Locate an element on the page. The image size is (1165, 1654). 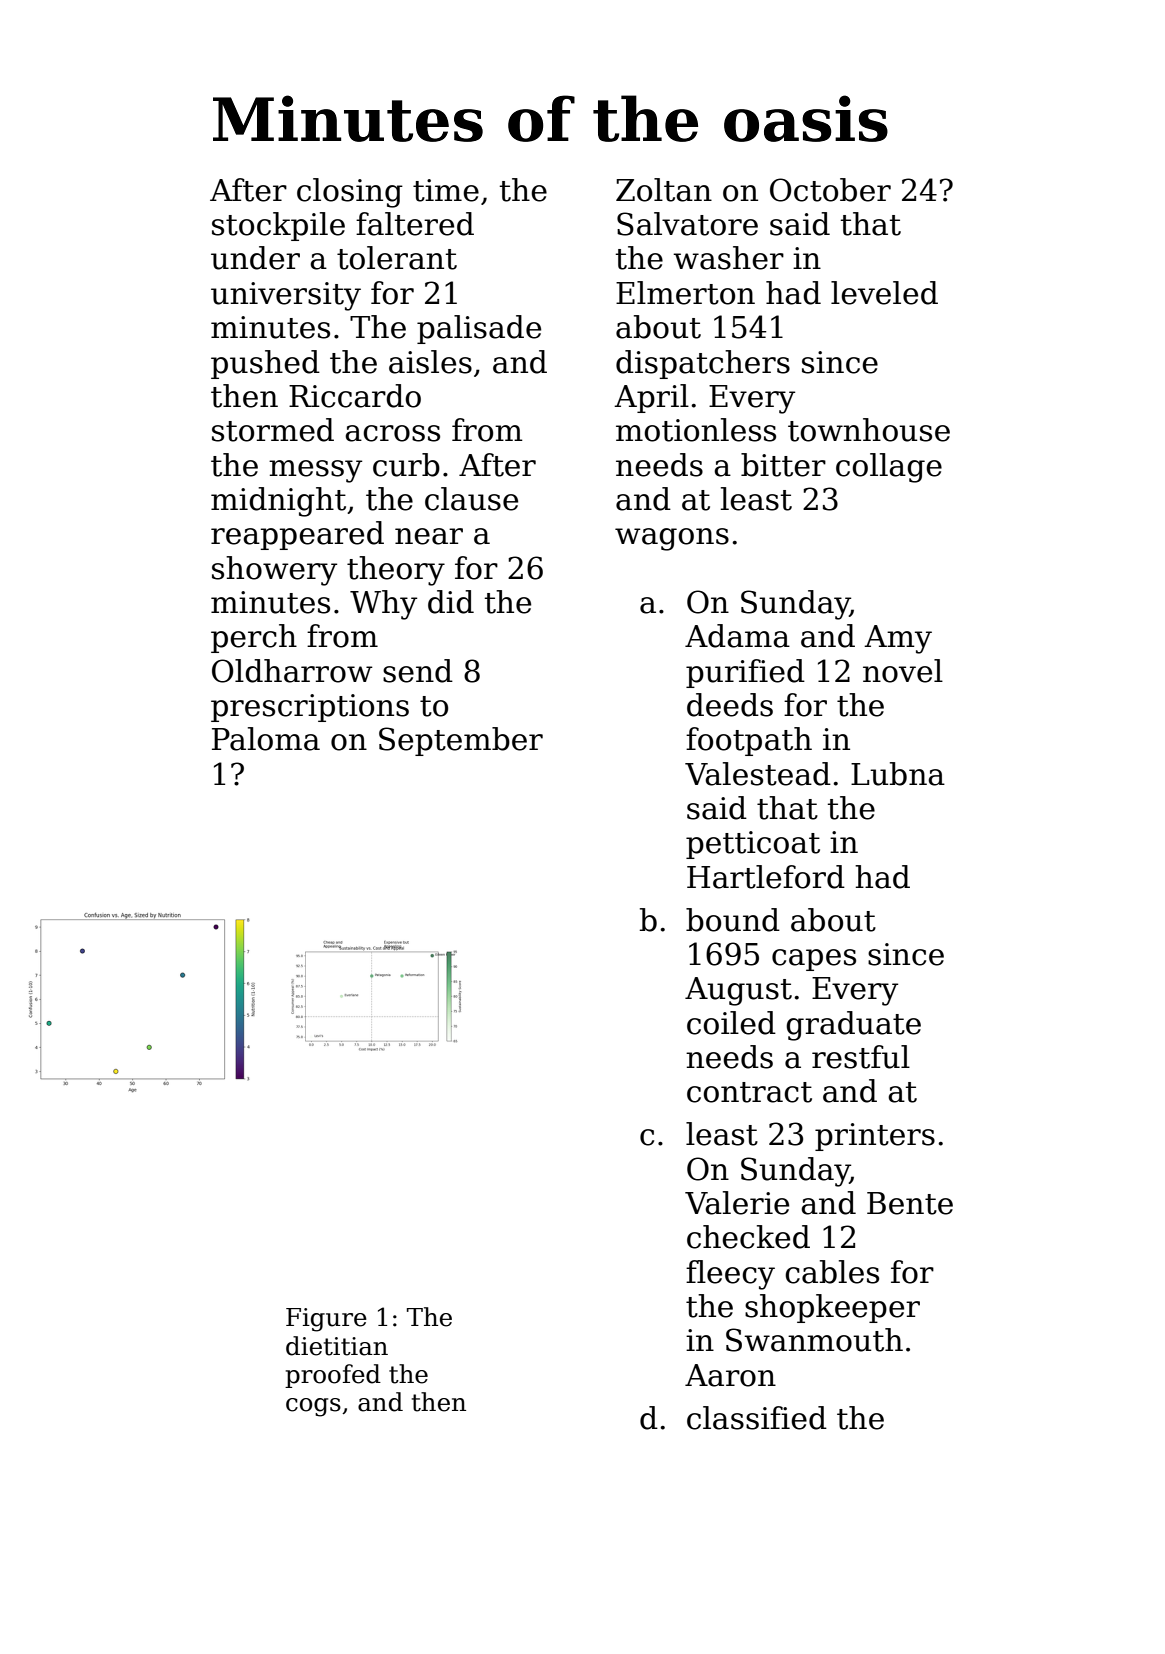
wagons is located at coordinates (672, 539).
